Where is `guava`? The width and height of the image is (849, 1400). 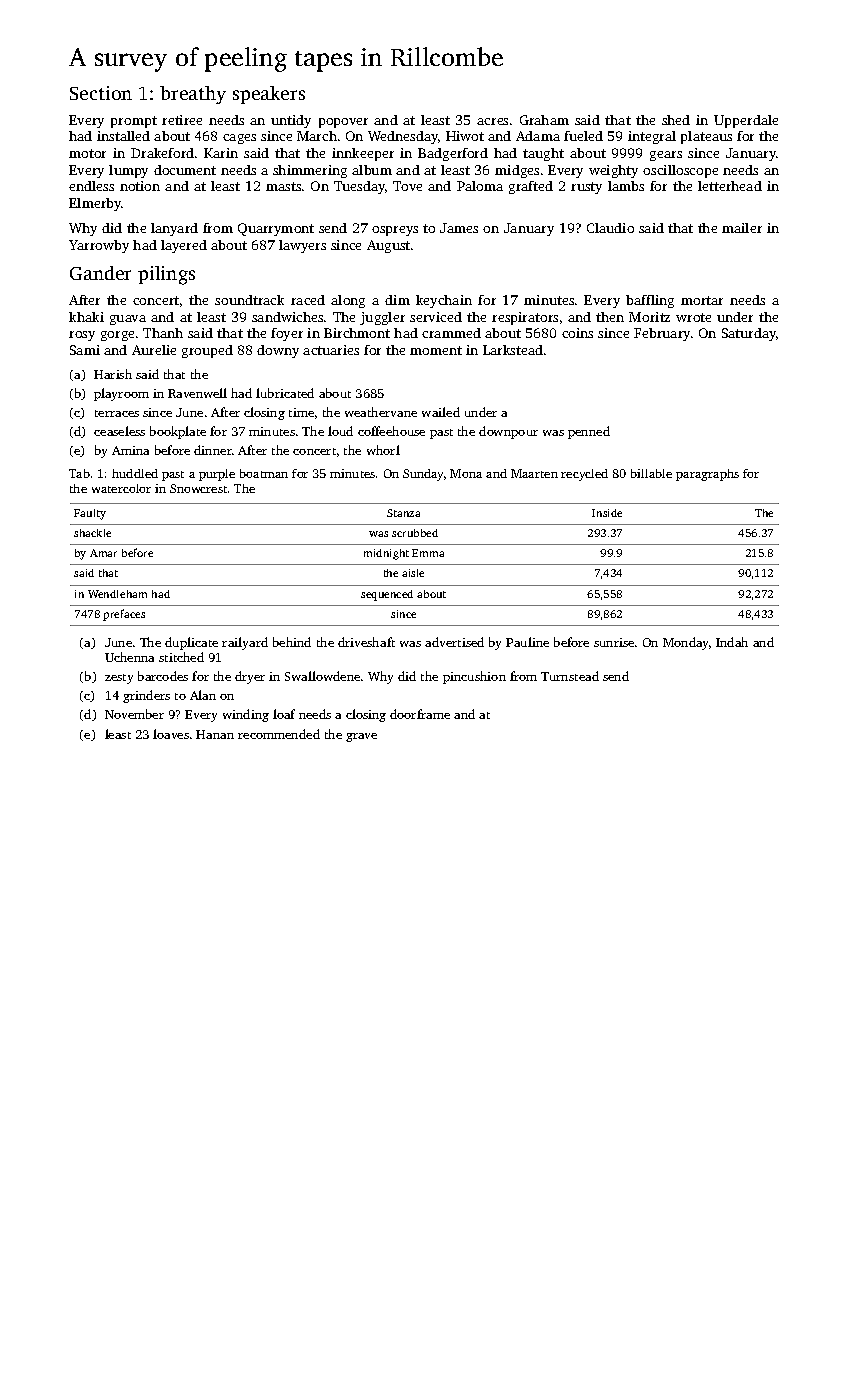
guava is located at coordinates (128, 320).
